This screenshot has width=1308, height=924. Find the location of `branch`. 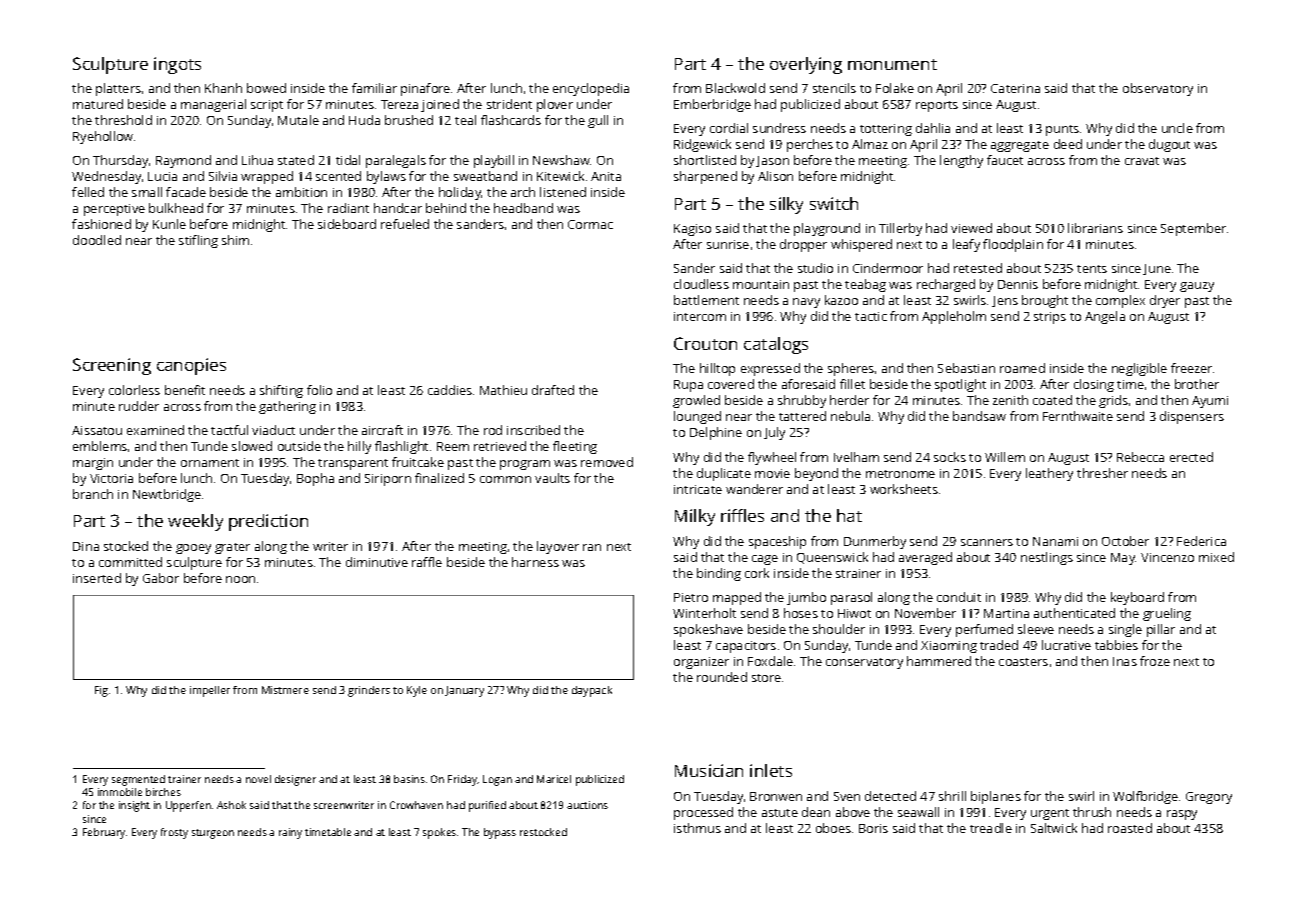

branch is located at coordinates (93, 494).
